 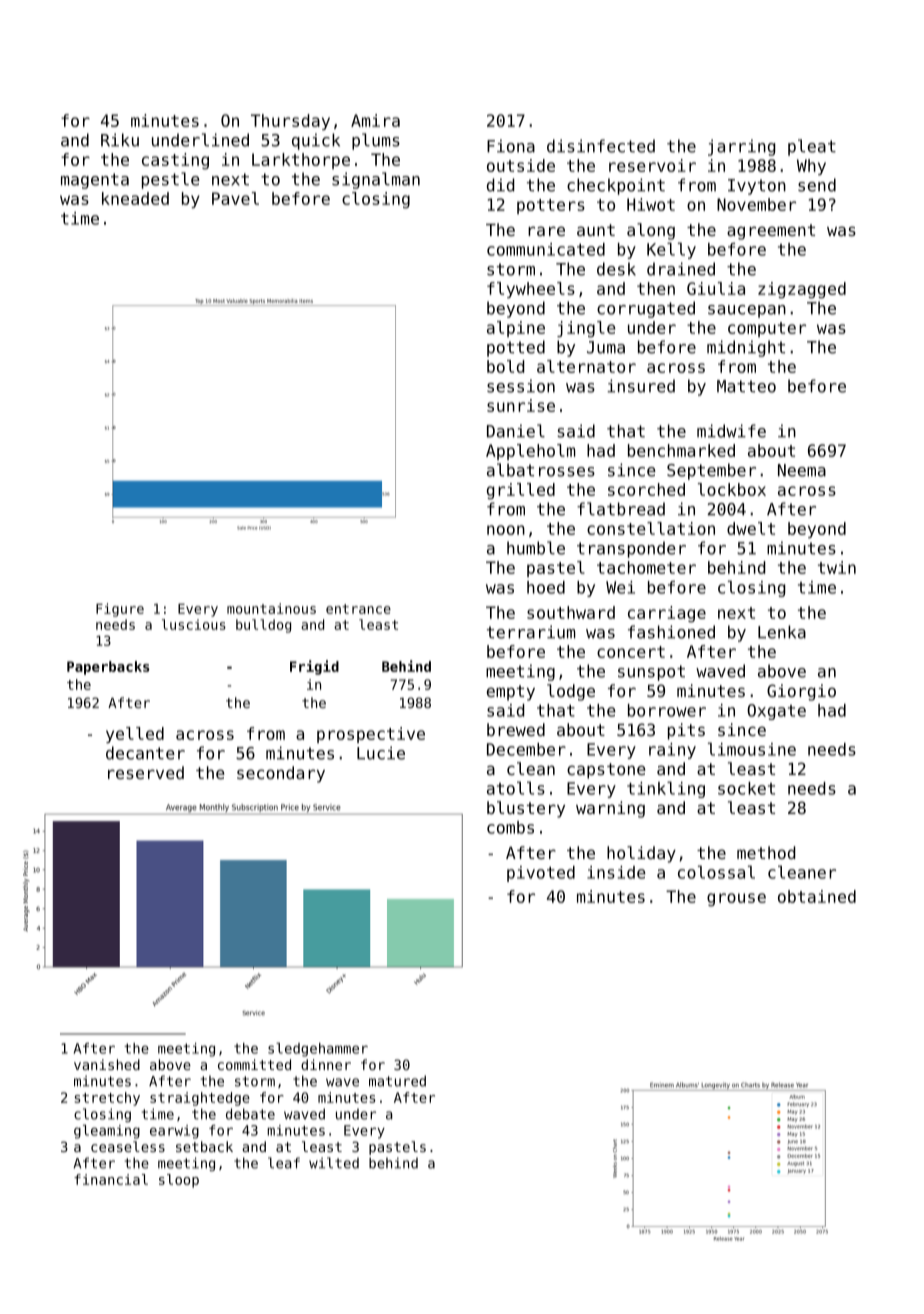 What do you see at coordinates (281, 774) in the image?
I see `secondary` at bounding box center [281, 774].
